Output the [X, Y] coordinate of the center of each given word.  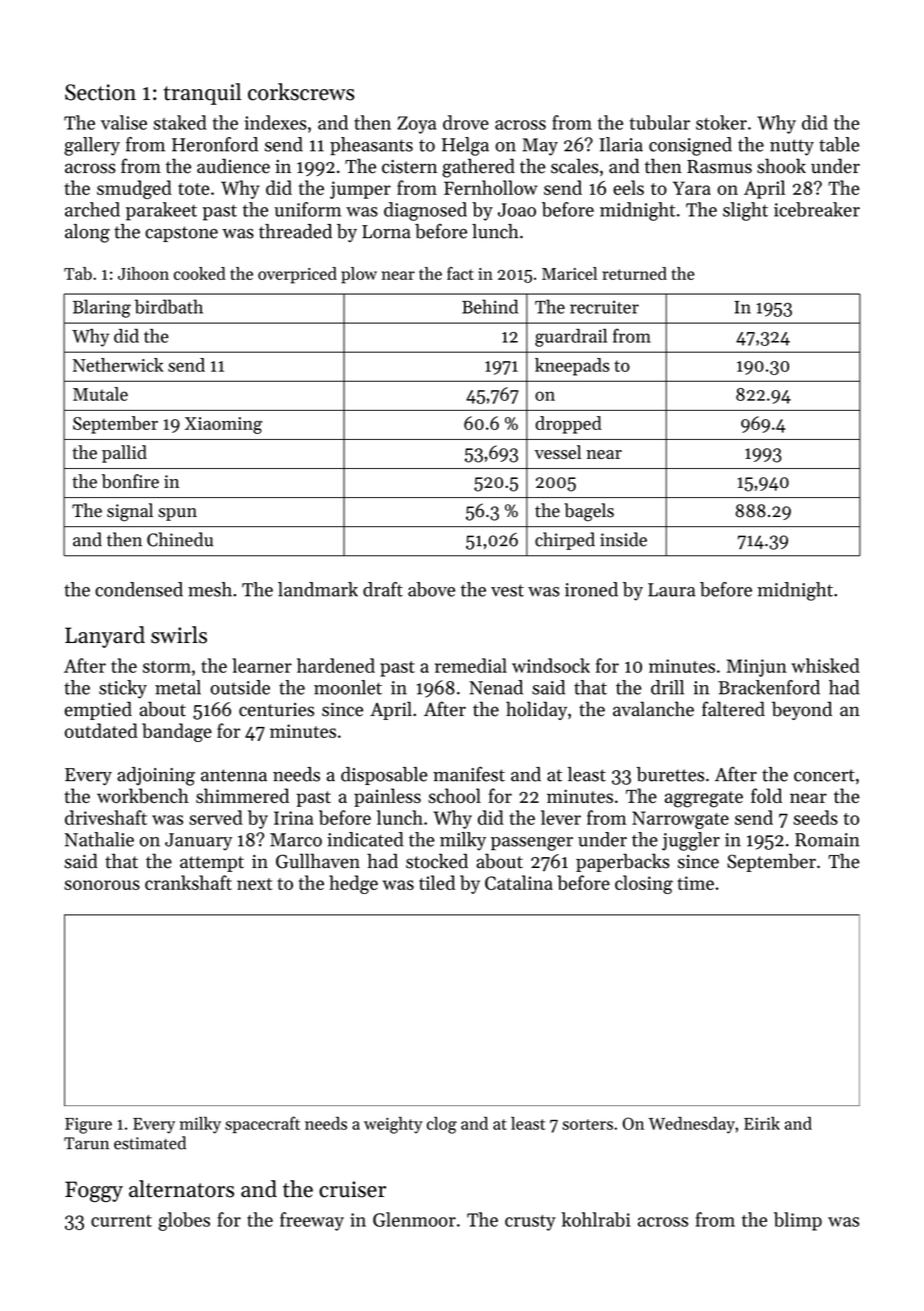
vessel [558, 452]
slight [745, 211]
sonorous [102, 885]
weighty [393, 1125]
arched [92, 209]
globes [184, 1221]
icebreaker [817, 209]
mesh [210, 589]
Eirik [762, 1123]
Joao [517, 210]
